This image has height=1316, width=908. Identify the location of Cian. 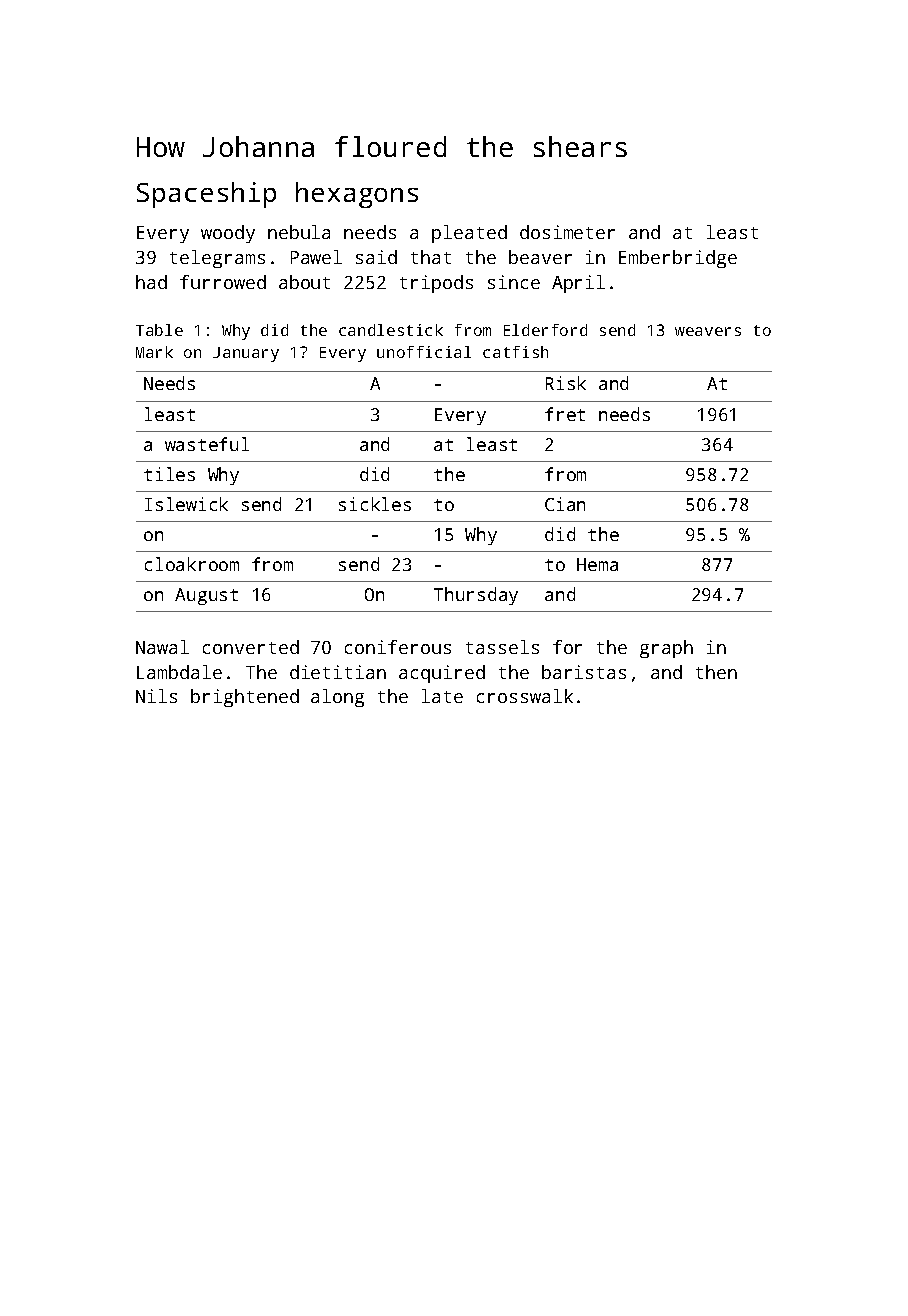
(565, 504).
